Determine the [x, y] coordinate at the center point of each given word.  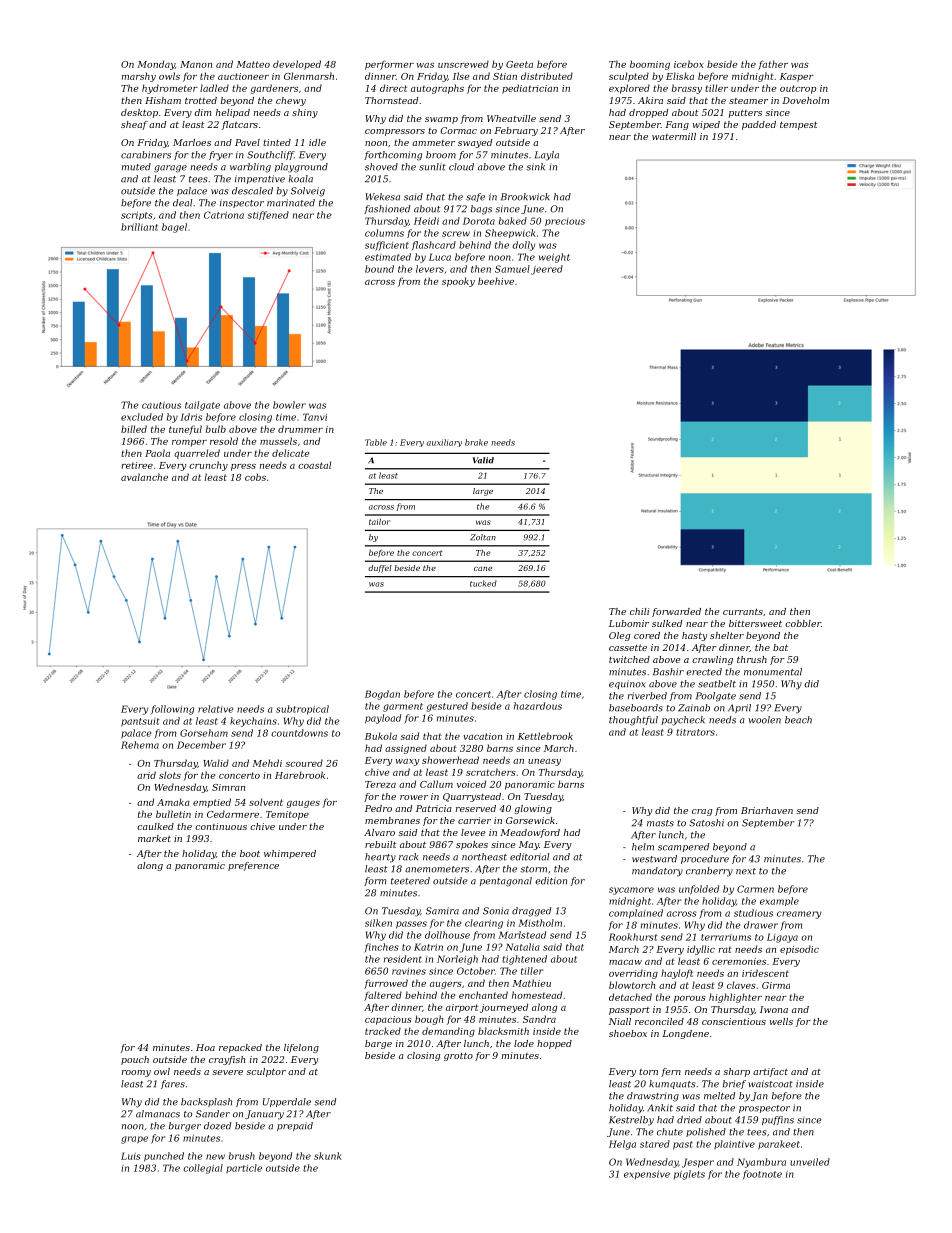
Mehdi [267, 763]
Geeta [519, 64]
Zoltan [483, 537]
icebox [689, 64]
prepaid [295, 1126]
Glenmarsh [309, 76]
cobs [255, 477]
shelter [727, 635]
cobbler [803, 623]
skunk [328, 1156]
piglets [689, 1175]
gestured [447, 707]
